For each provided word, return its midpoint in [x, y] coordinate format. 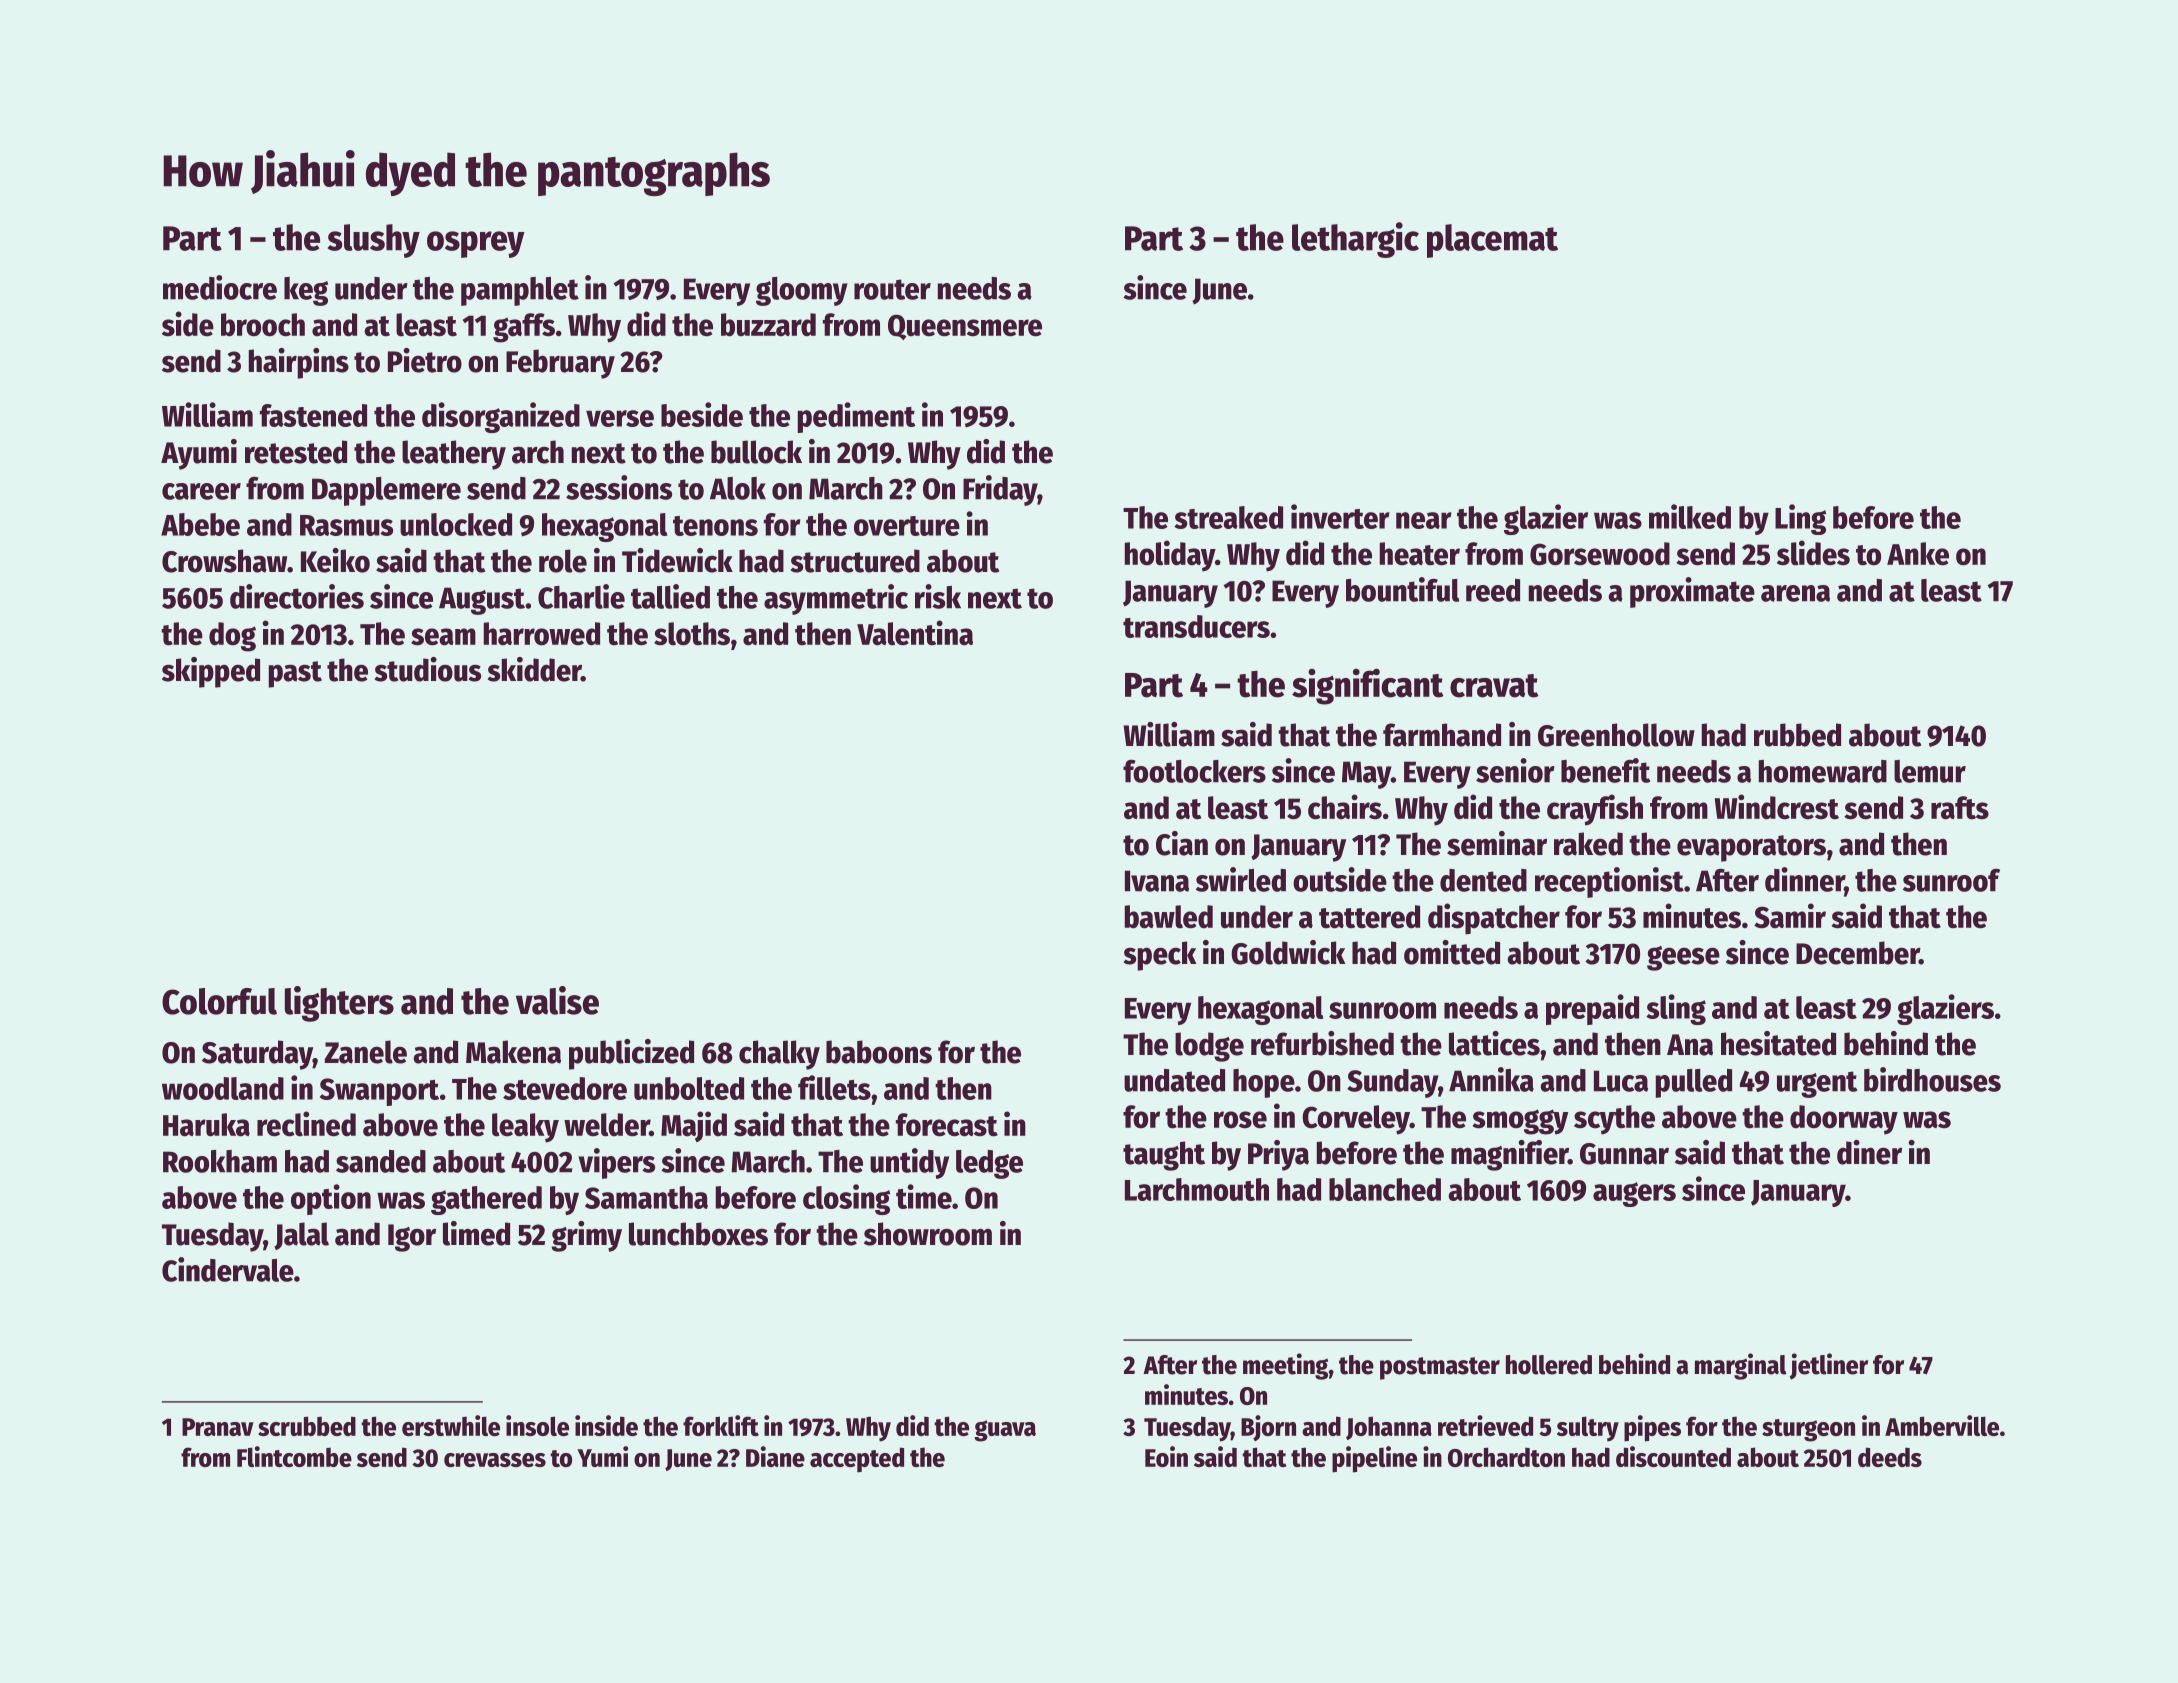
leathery [454, 455]
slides [1813, 553]
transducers [1196, 626]
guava [1005, 1431]
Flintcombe [294, 1456]
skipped [211, 672]
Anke [1918, 554]
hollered [1549, 1365]
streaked [1228, 517]
